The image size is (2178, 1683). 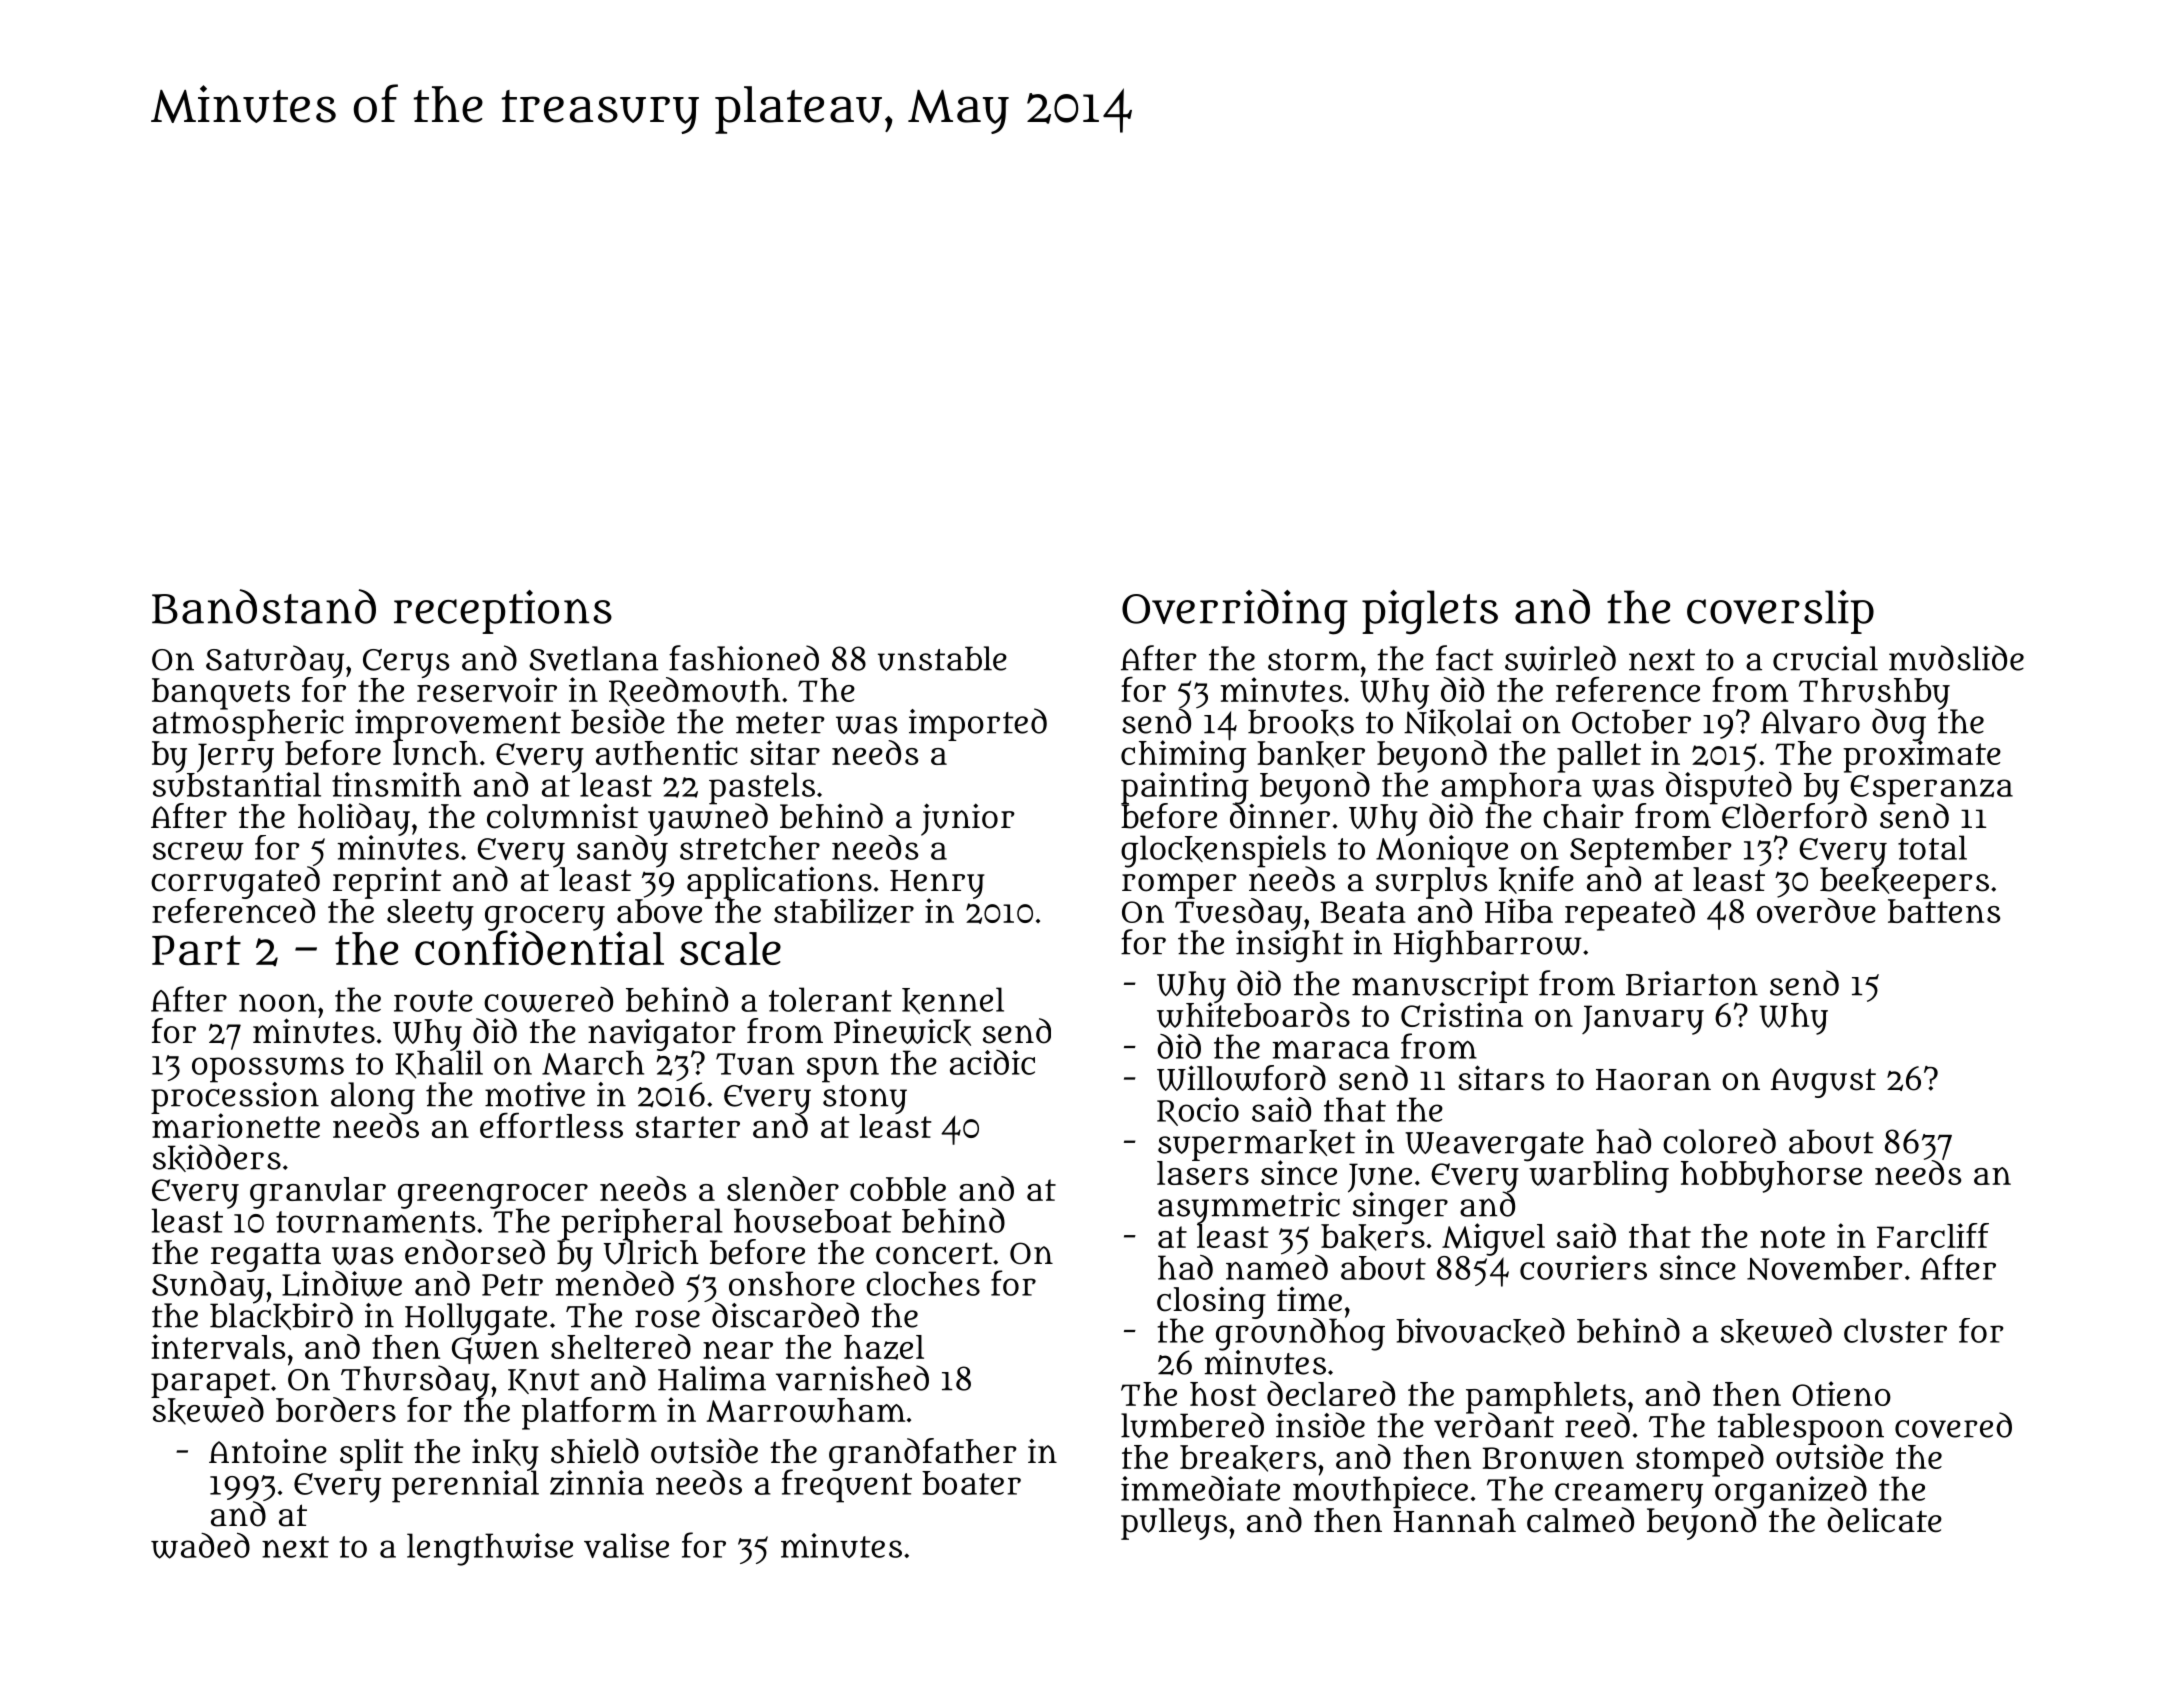 What do you see at coordinates (1320, 1425) in the screenshot?
I see `inside` at bounding box center [1320, 1425].
